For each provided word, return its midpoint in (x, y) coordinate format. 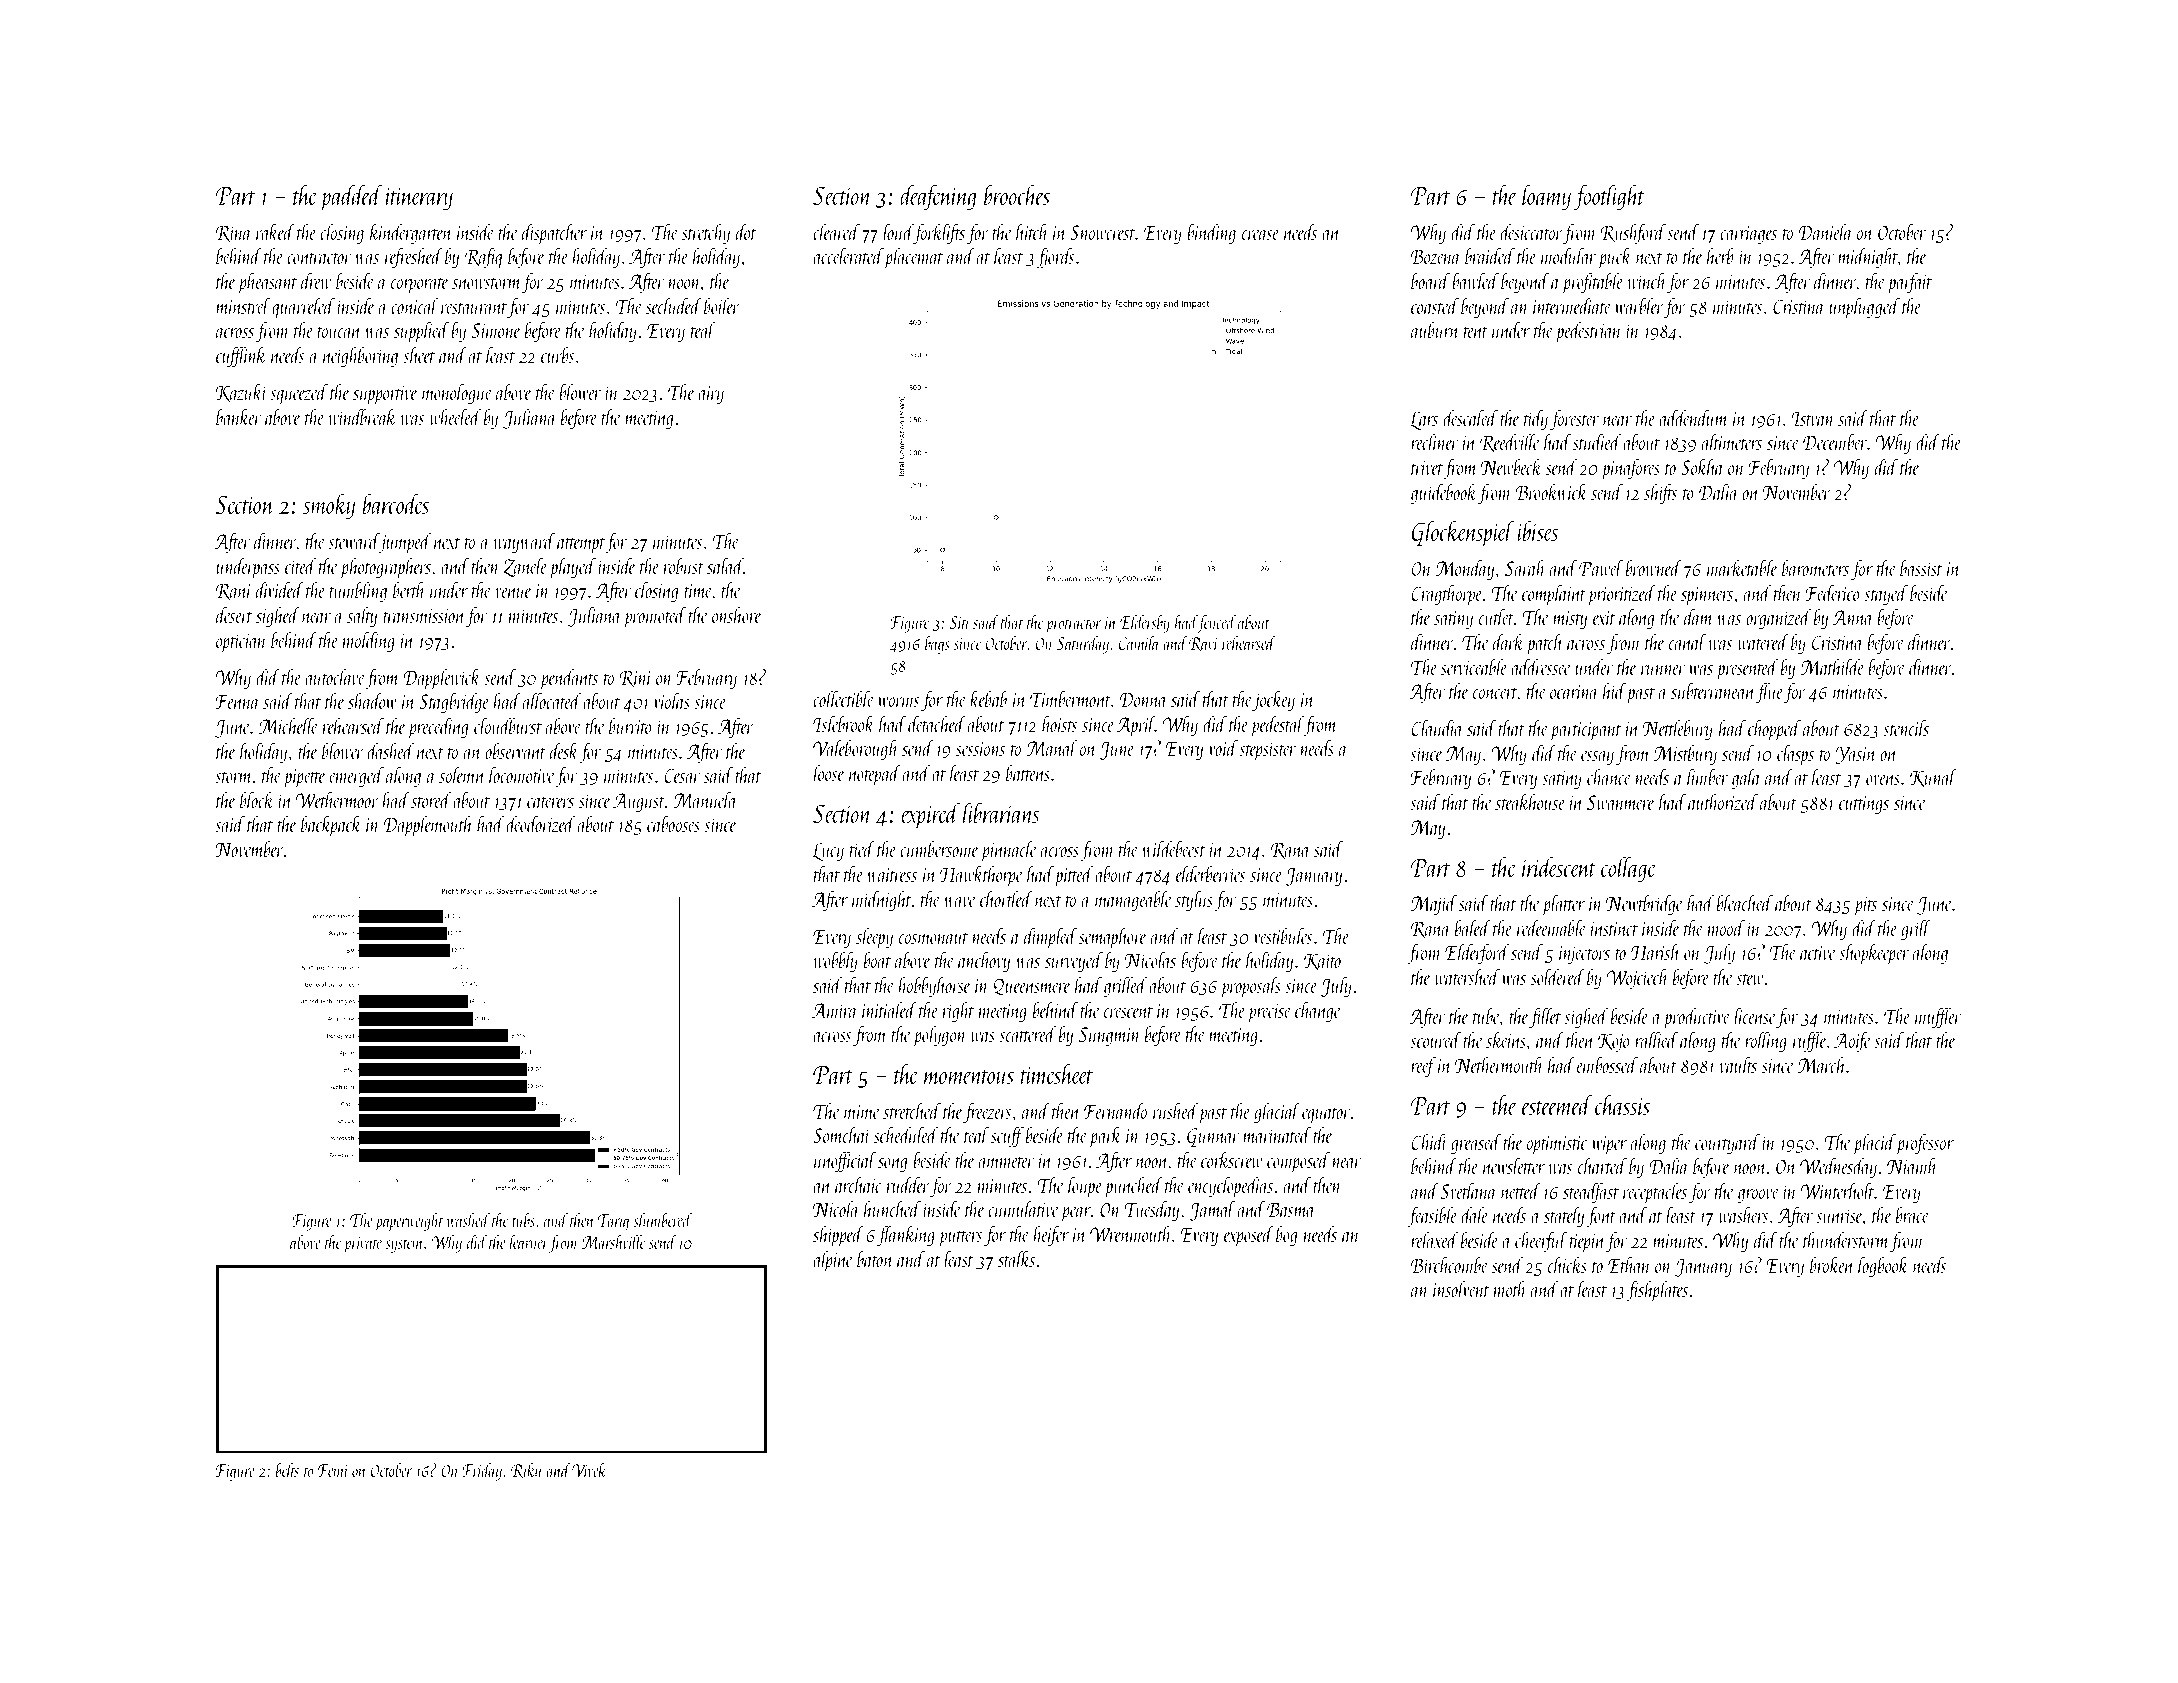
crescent (1128, 1012)
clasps (1795, 755)
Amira (835, 1010)
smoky (329, 506)
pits (1865, 906)
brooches (1017, 194)
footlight (1609, 197)
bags (937, 645)
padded (351, 197)
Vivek (589, 1470)
